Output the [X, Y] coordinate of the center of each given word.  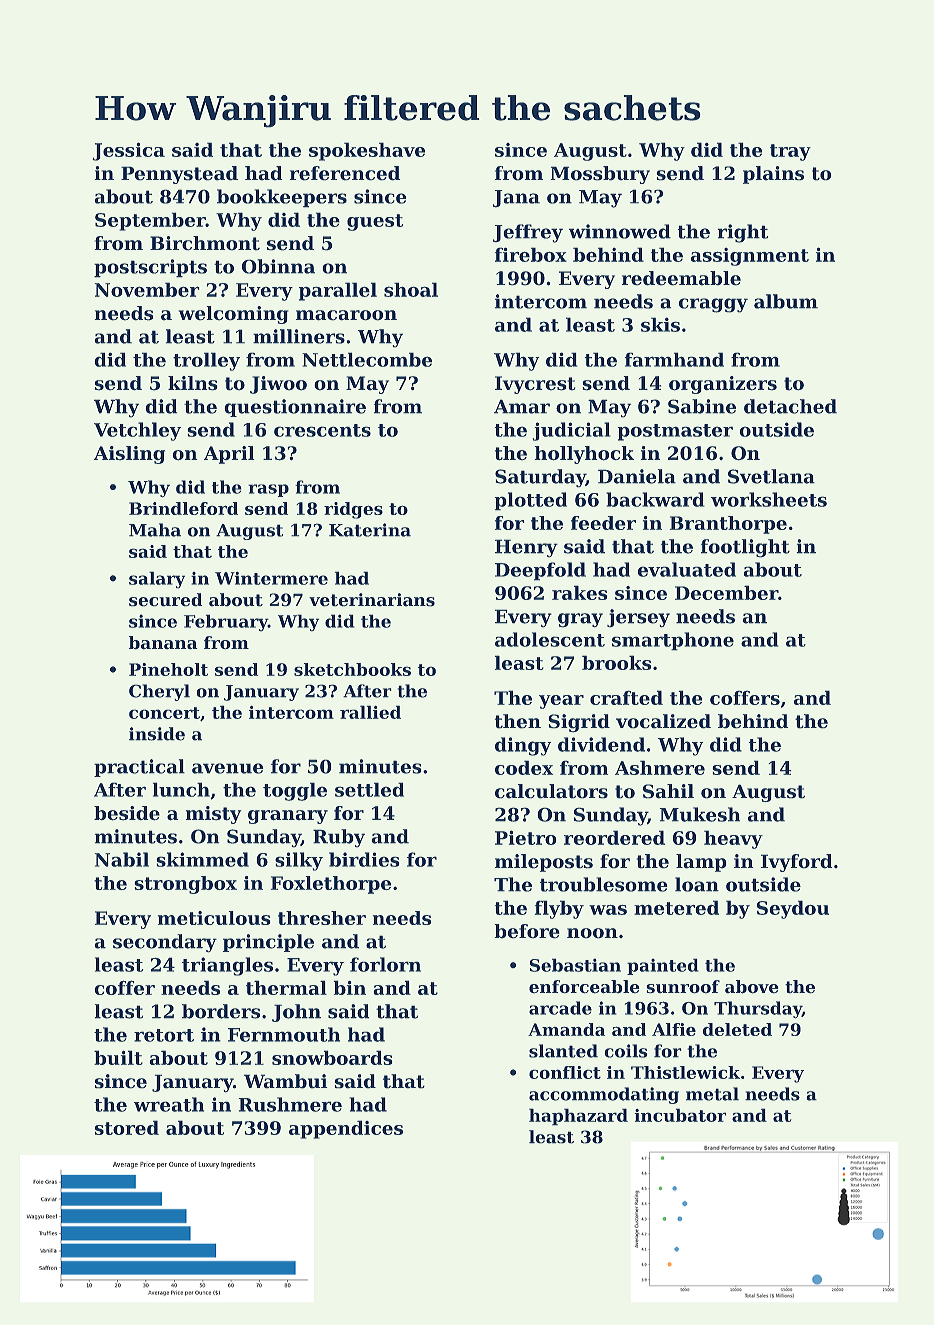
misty [213, 815]
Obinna [278, 266]
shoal [411, 289]
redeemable [681, 278]
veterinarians [372, 600]
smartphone [673, 641]
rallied [370, 712]
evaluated [687, 569]
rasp [268, 490]
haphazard [578, 1117]
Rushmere [290, 1104]
